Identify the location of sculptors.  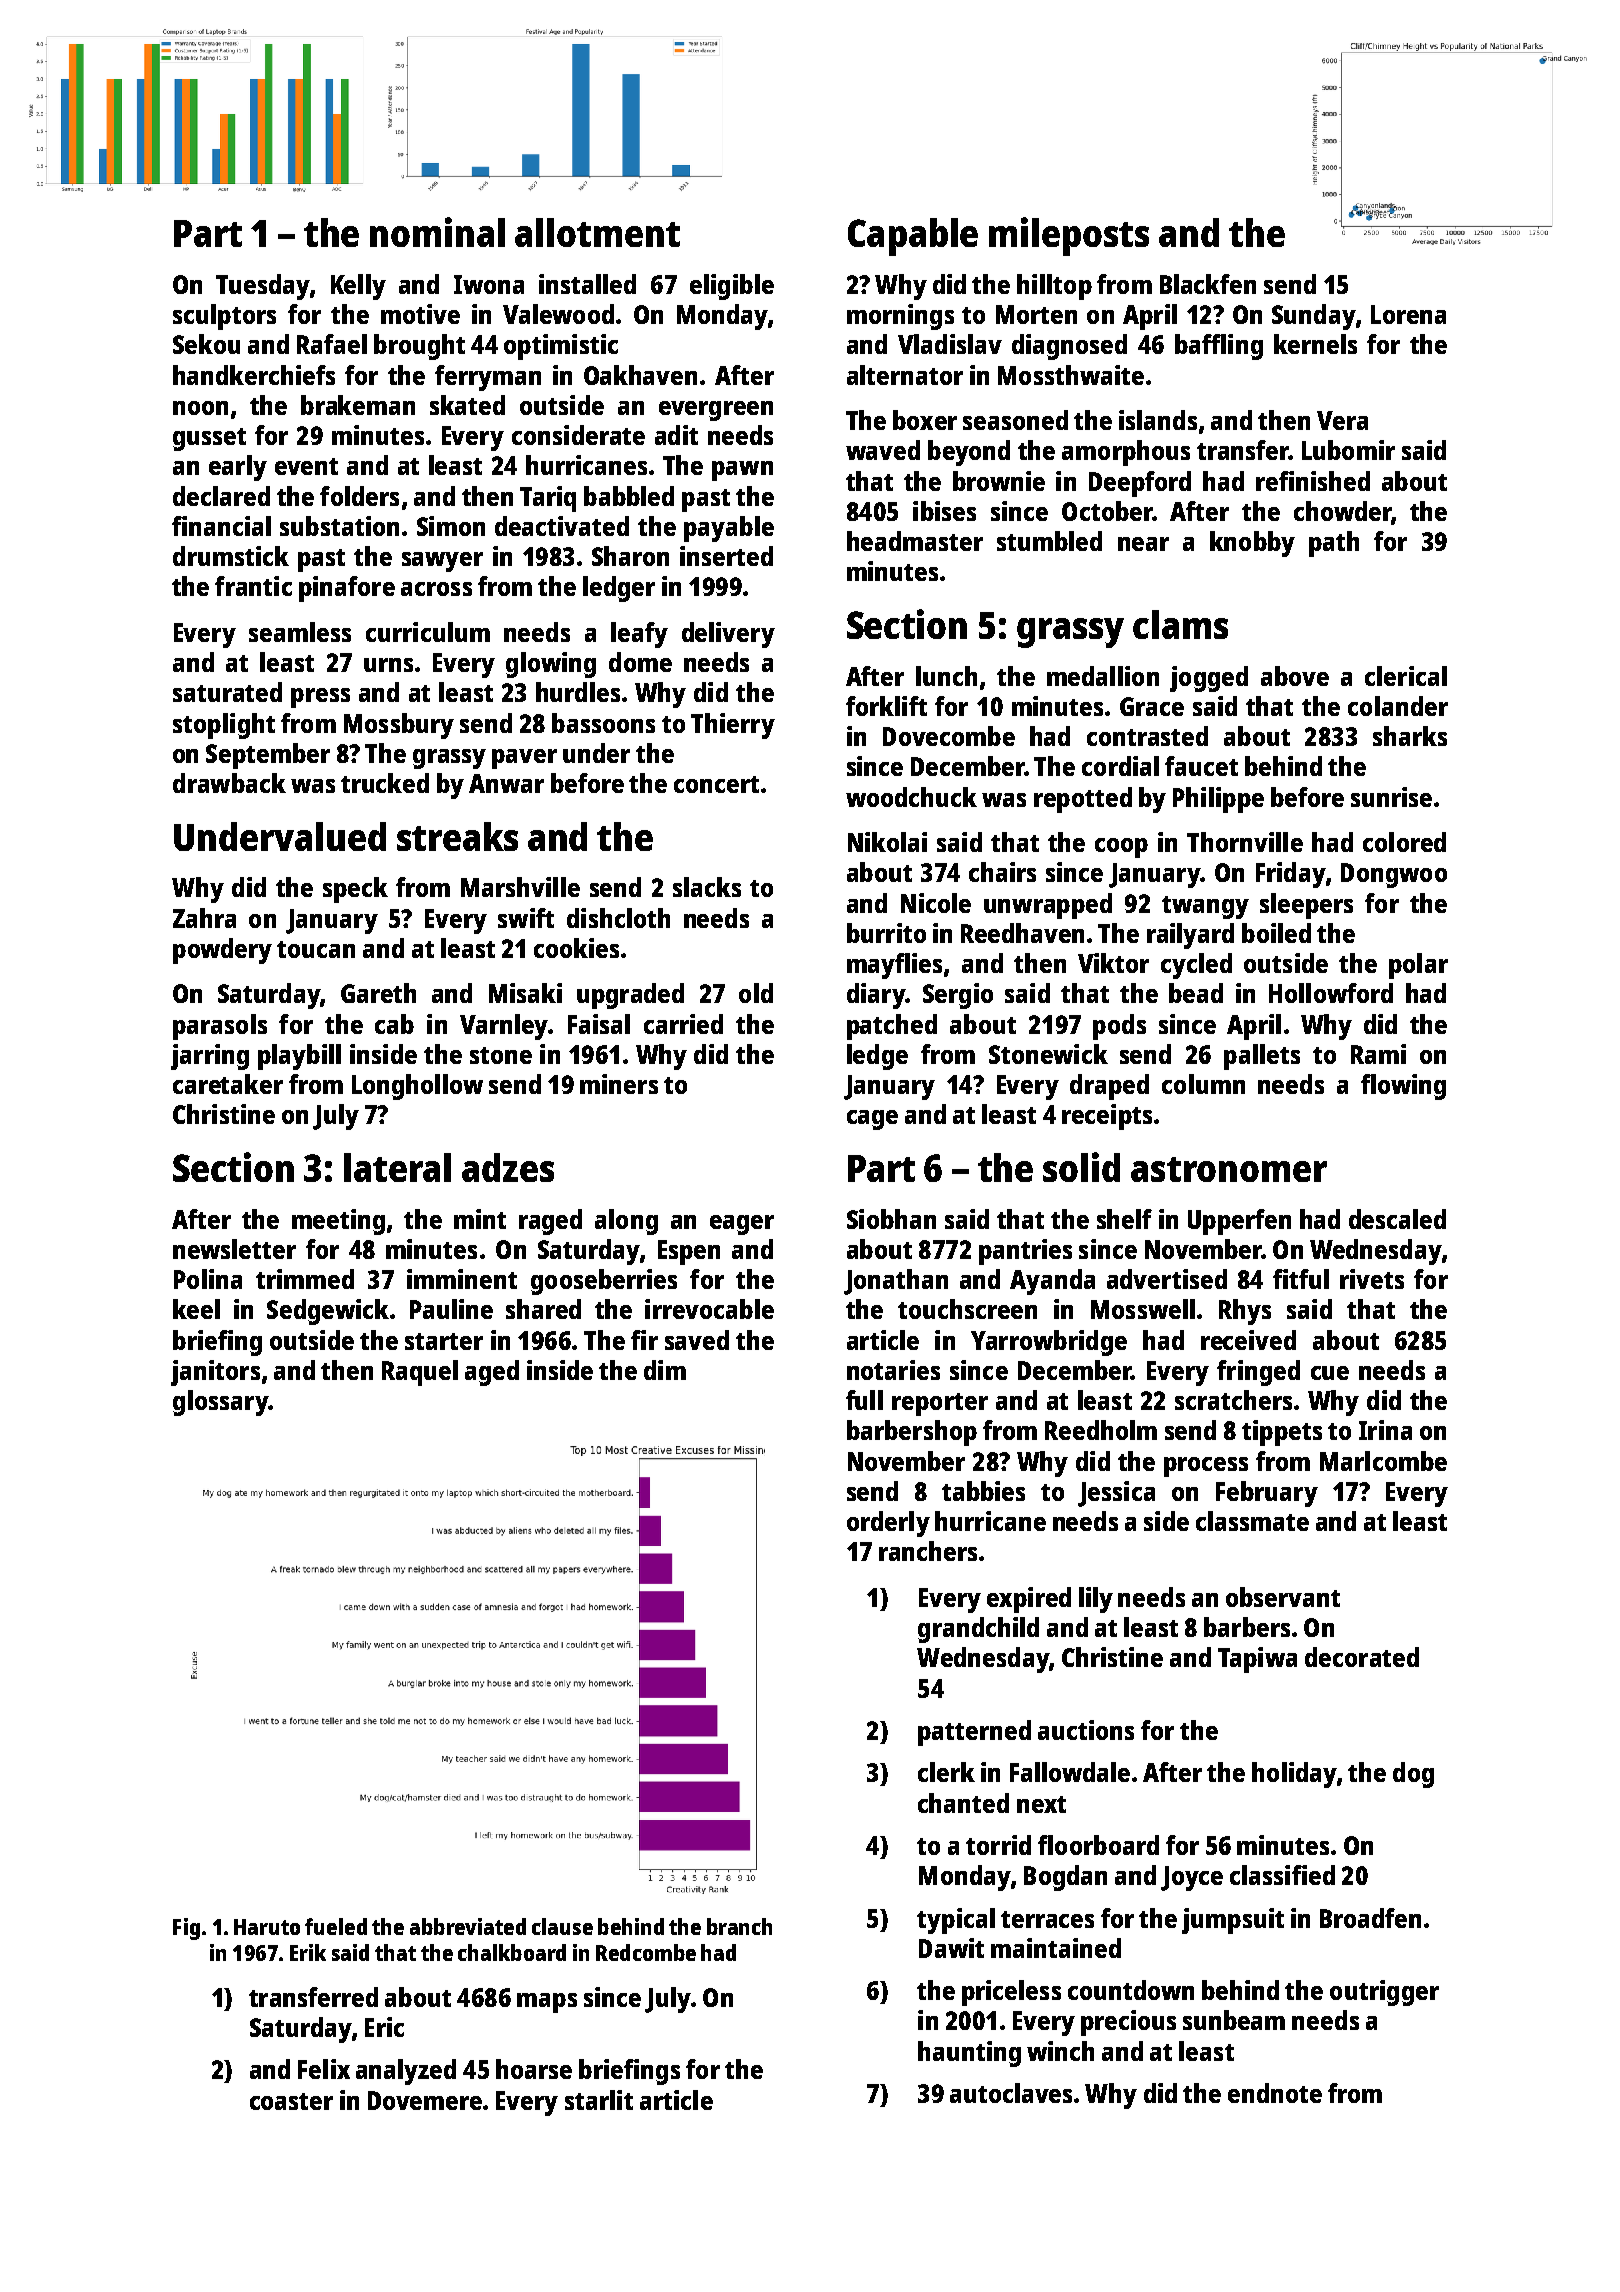
(224, 317).
